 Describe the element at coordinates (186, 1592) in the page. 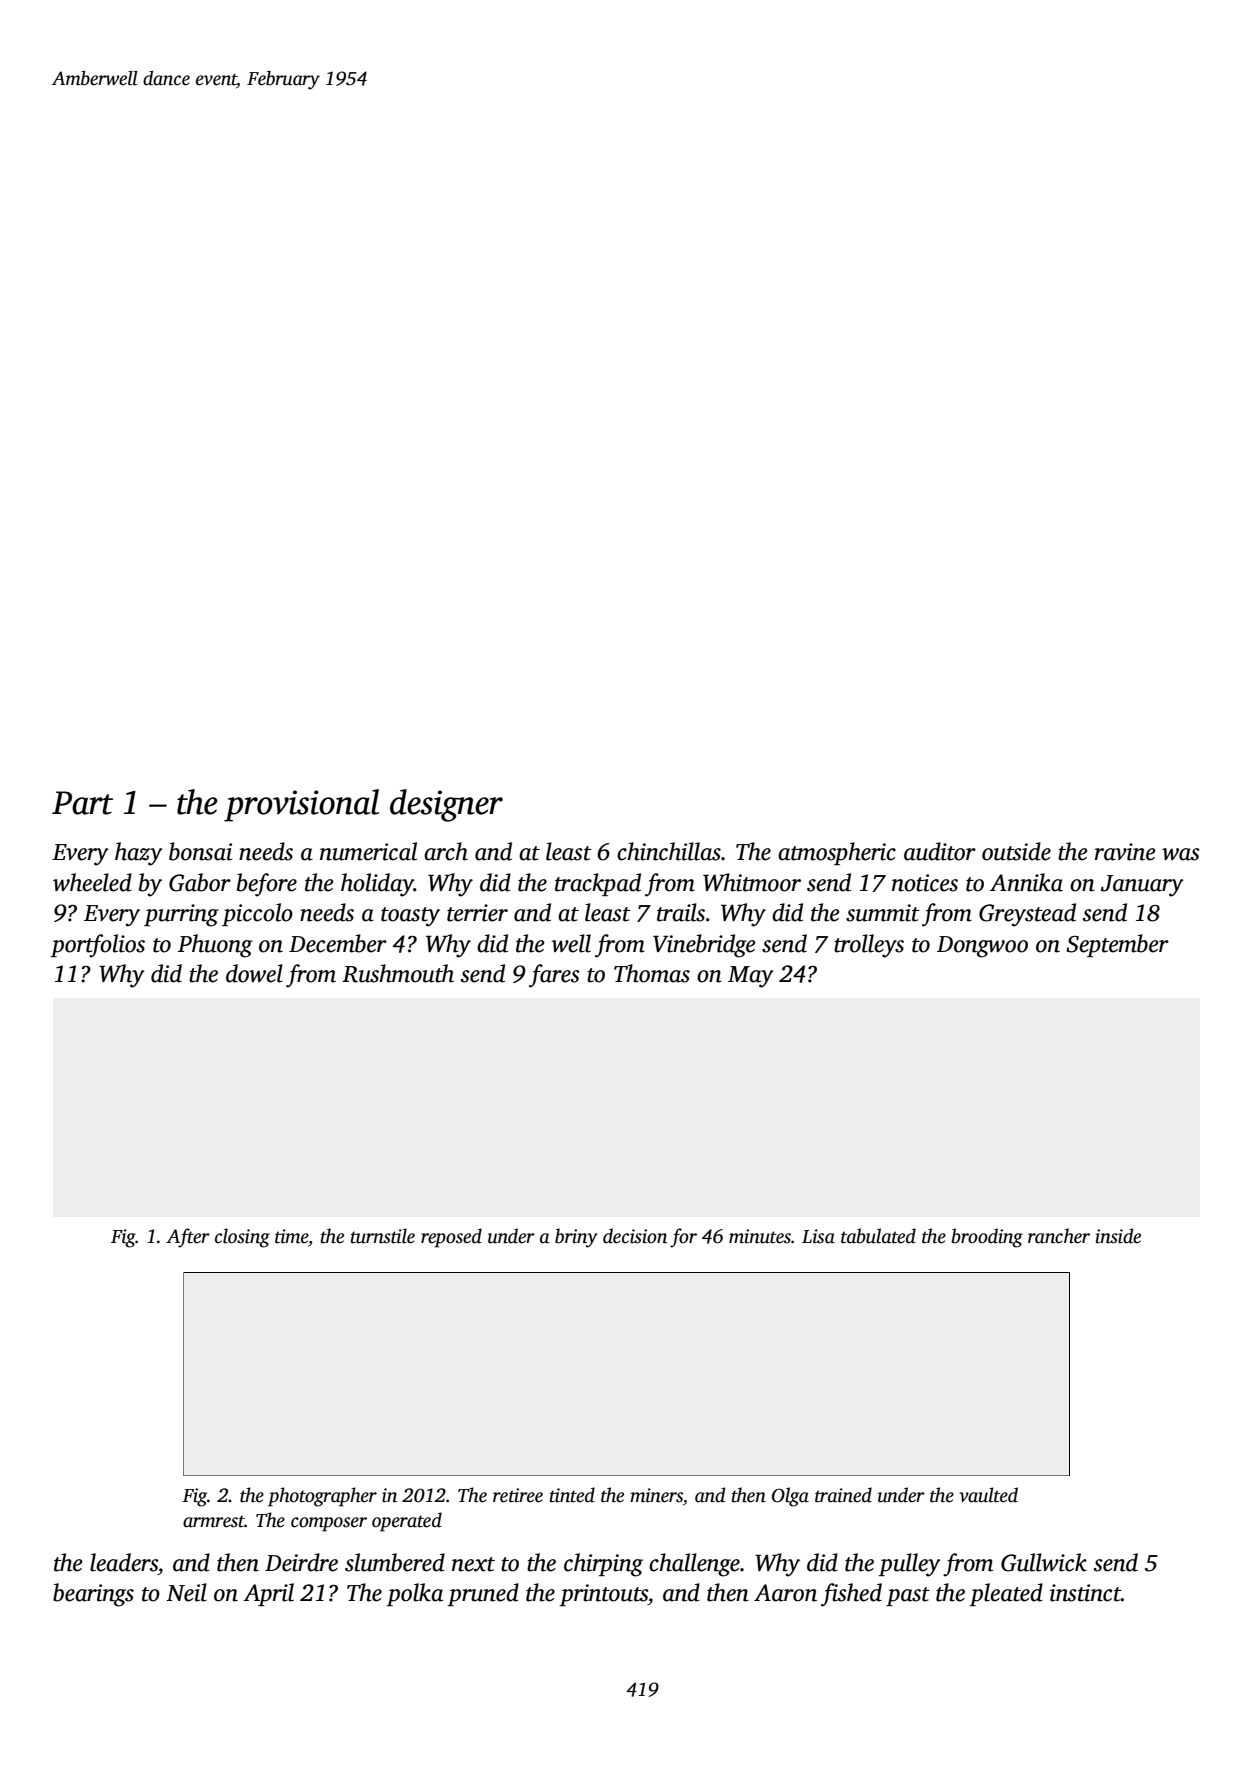

I see `Neil` at that location.
